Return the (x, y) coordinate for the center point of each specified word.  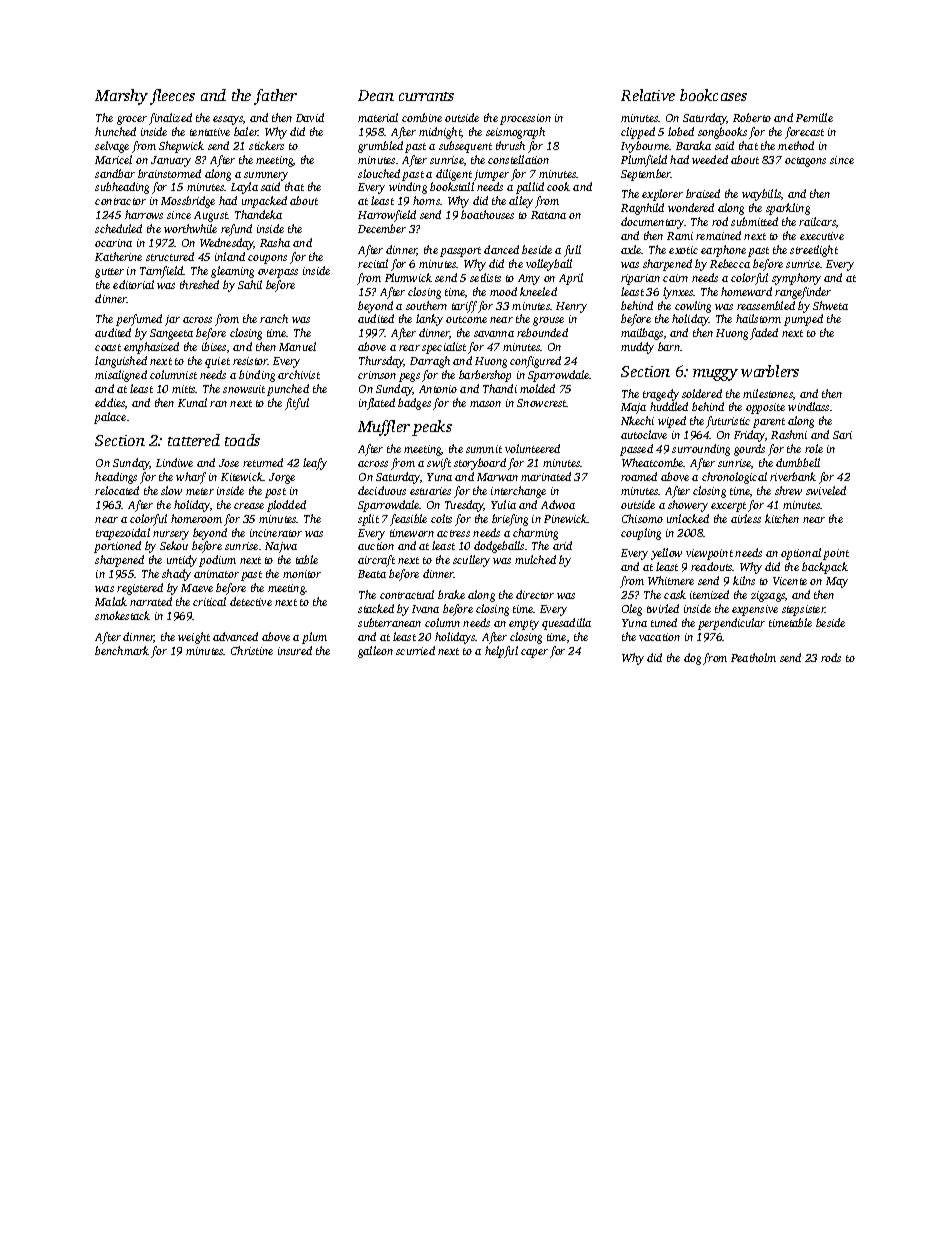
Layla (244, 188)
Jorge (282, 478)
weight (194, 638)
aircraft (376, 561)
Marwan (497, 477)
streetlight (814, 251)
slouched (379, 173)
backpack (825, 568)
